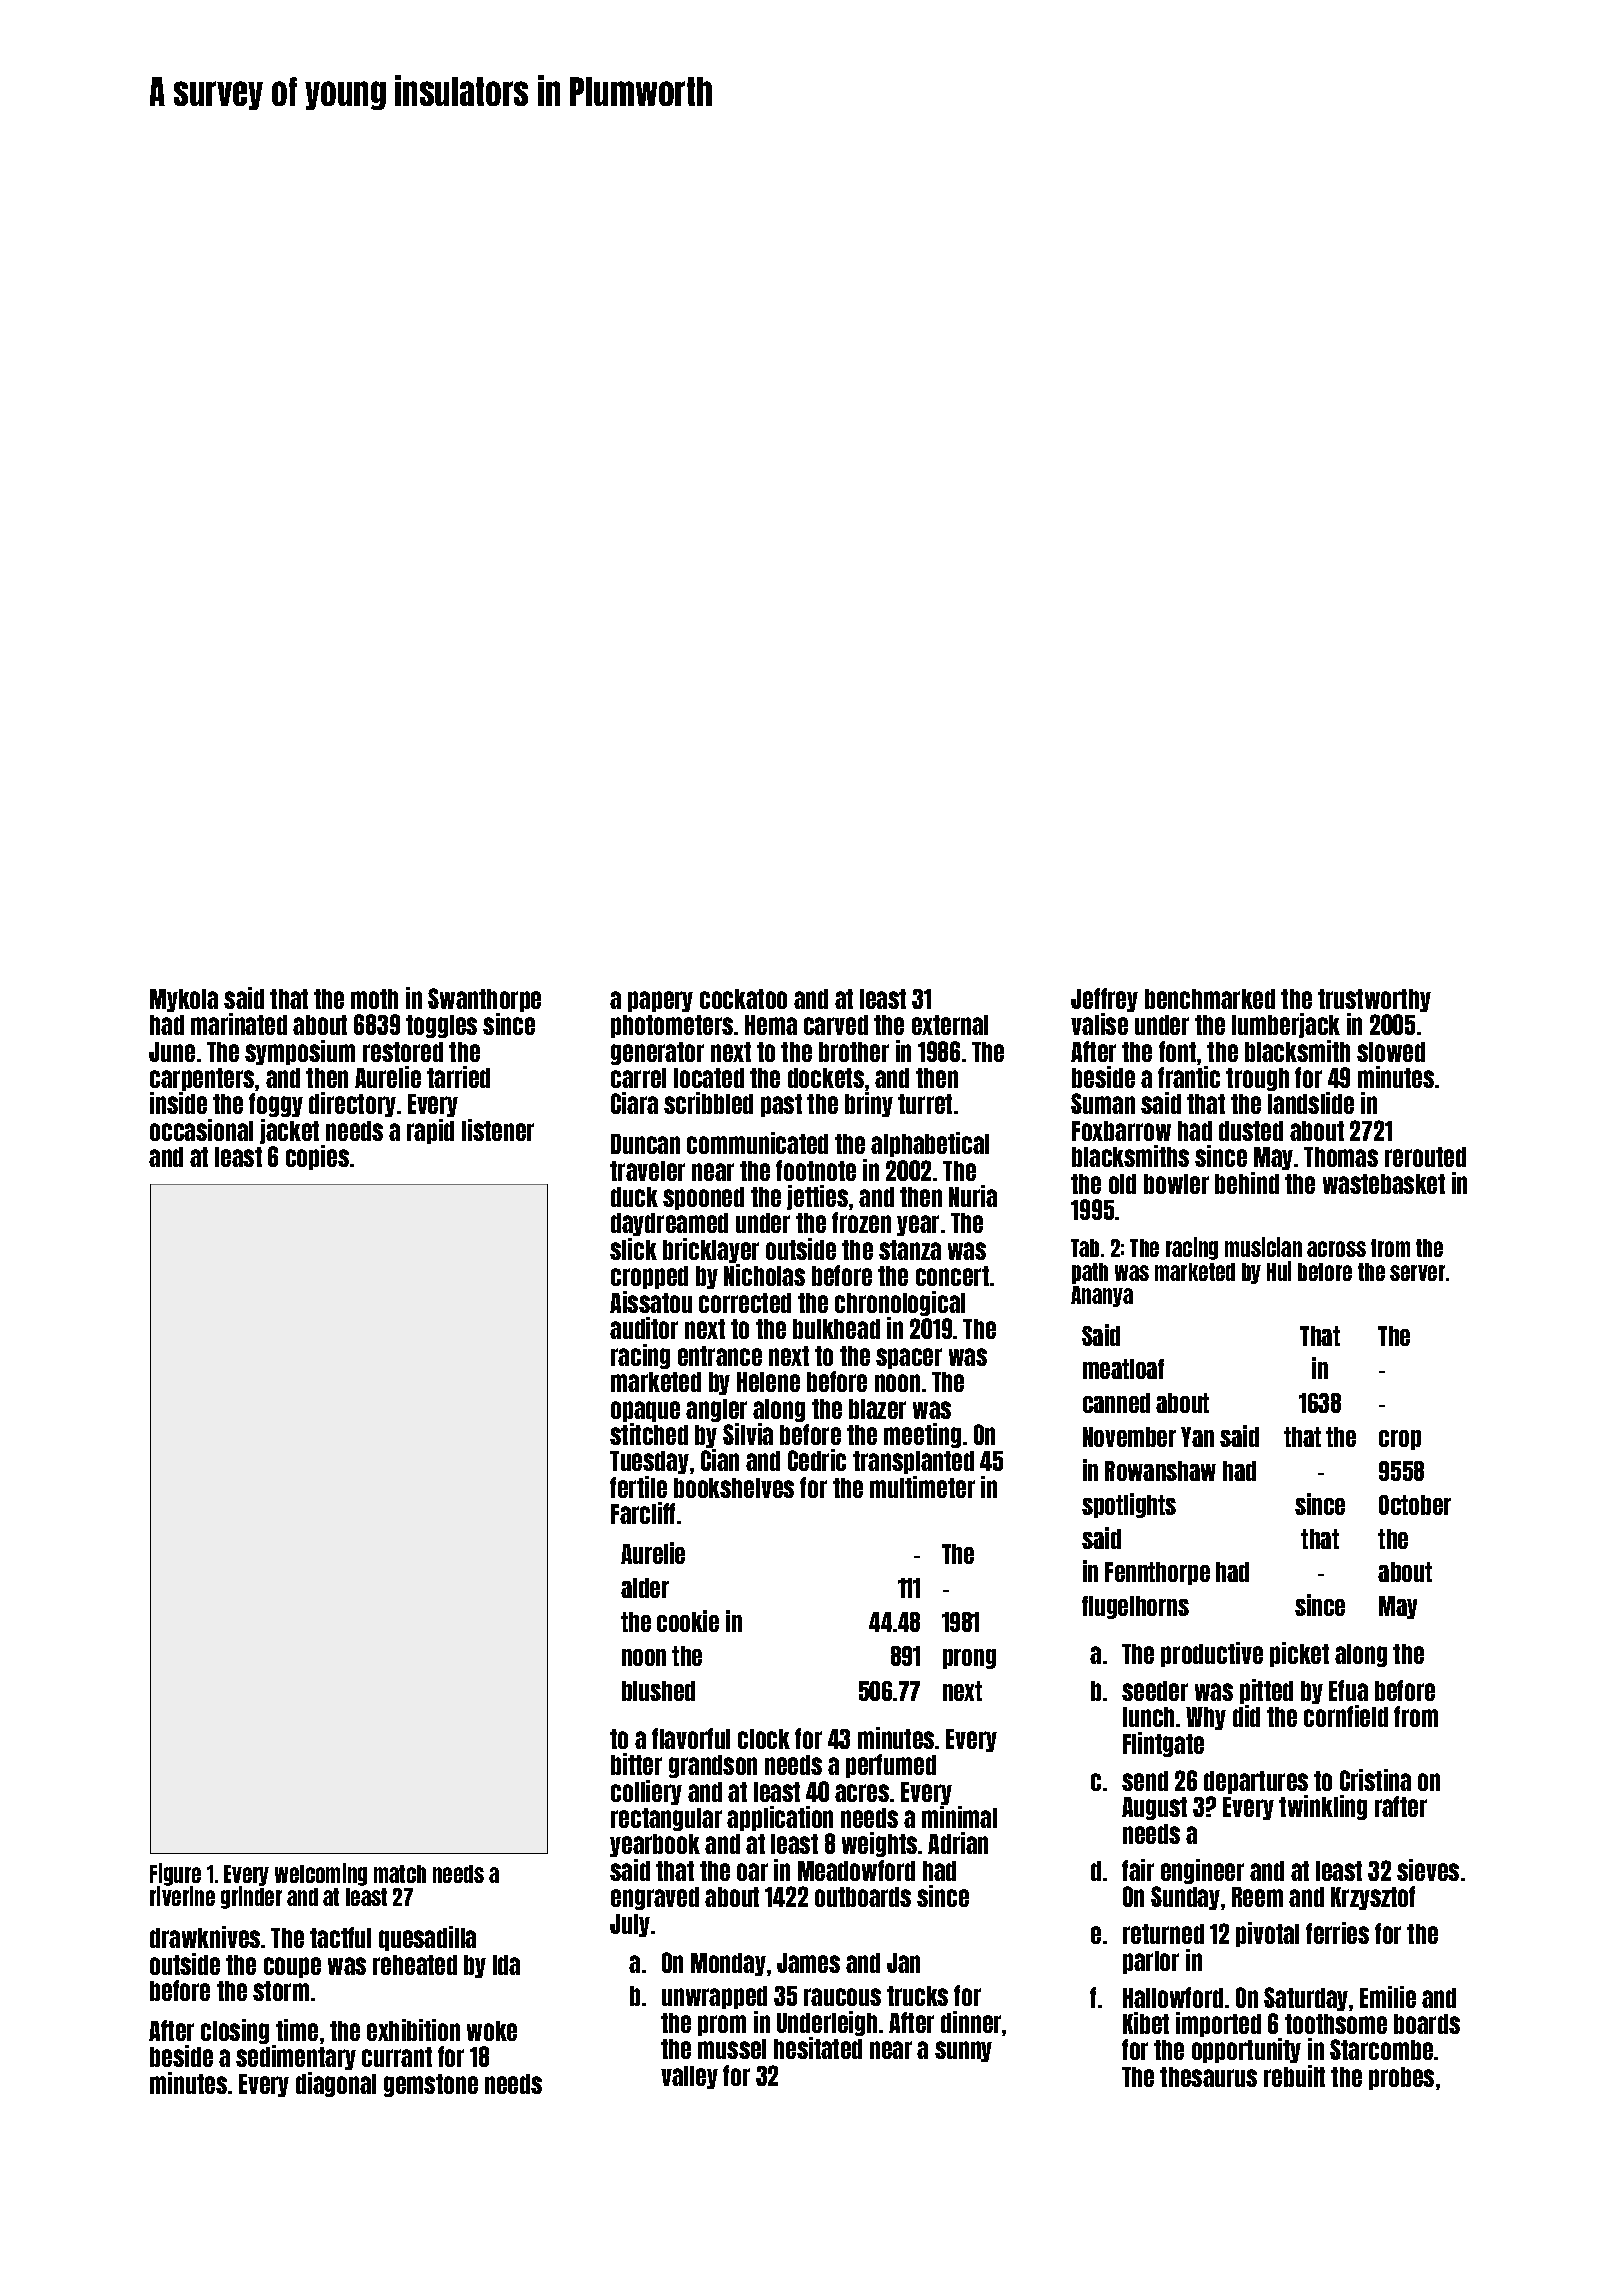 Image resolution: width=1620 pixels, height=2292 pixels. I want to click on server, so click(1417, 1273).
